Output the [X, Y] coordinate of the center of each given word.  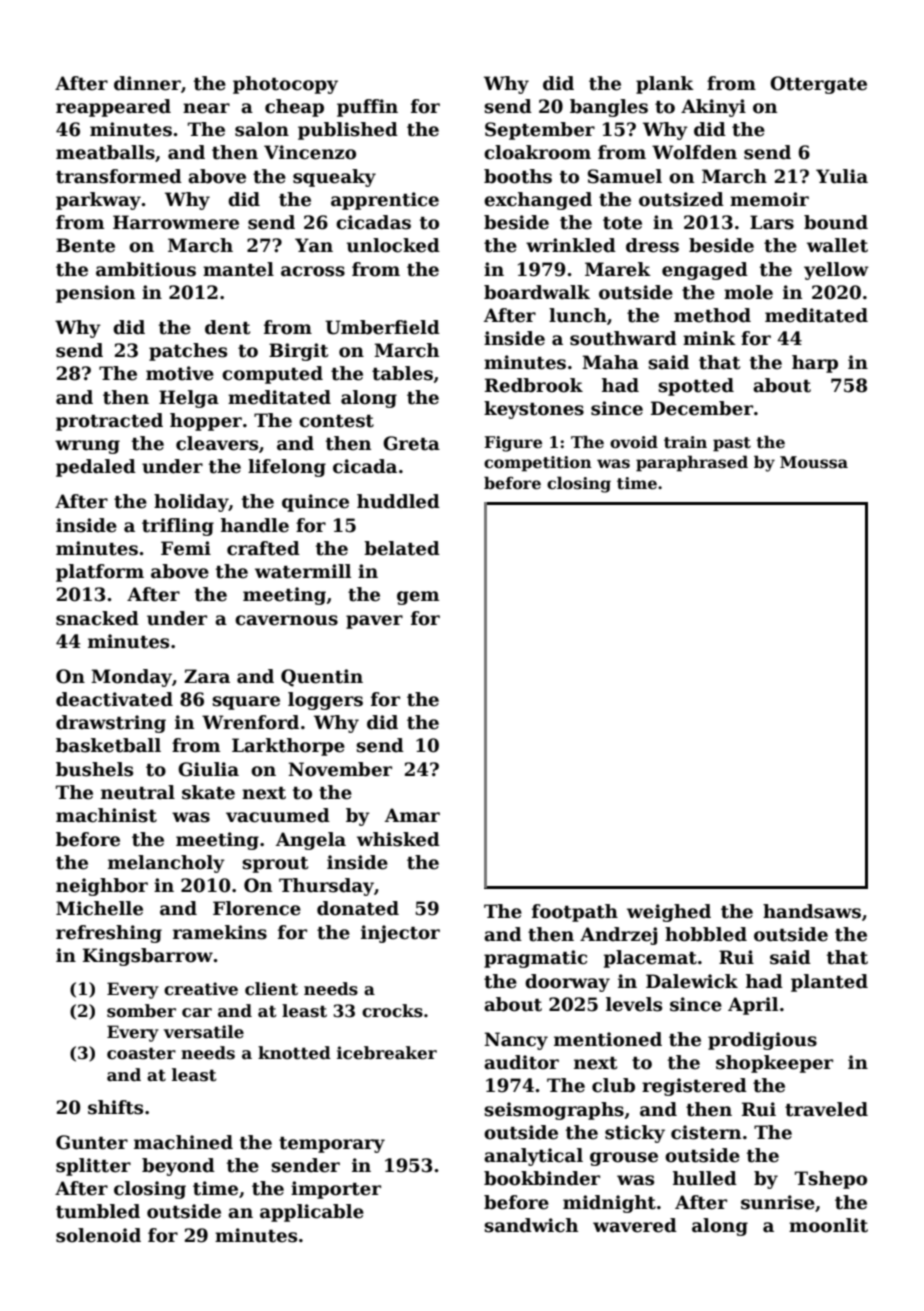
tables [402, 373]
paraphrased [692, 463]
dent [227, 327]
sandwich [531, 1225]
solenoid [98, 1235]
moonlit [828, 1225]
